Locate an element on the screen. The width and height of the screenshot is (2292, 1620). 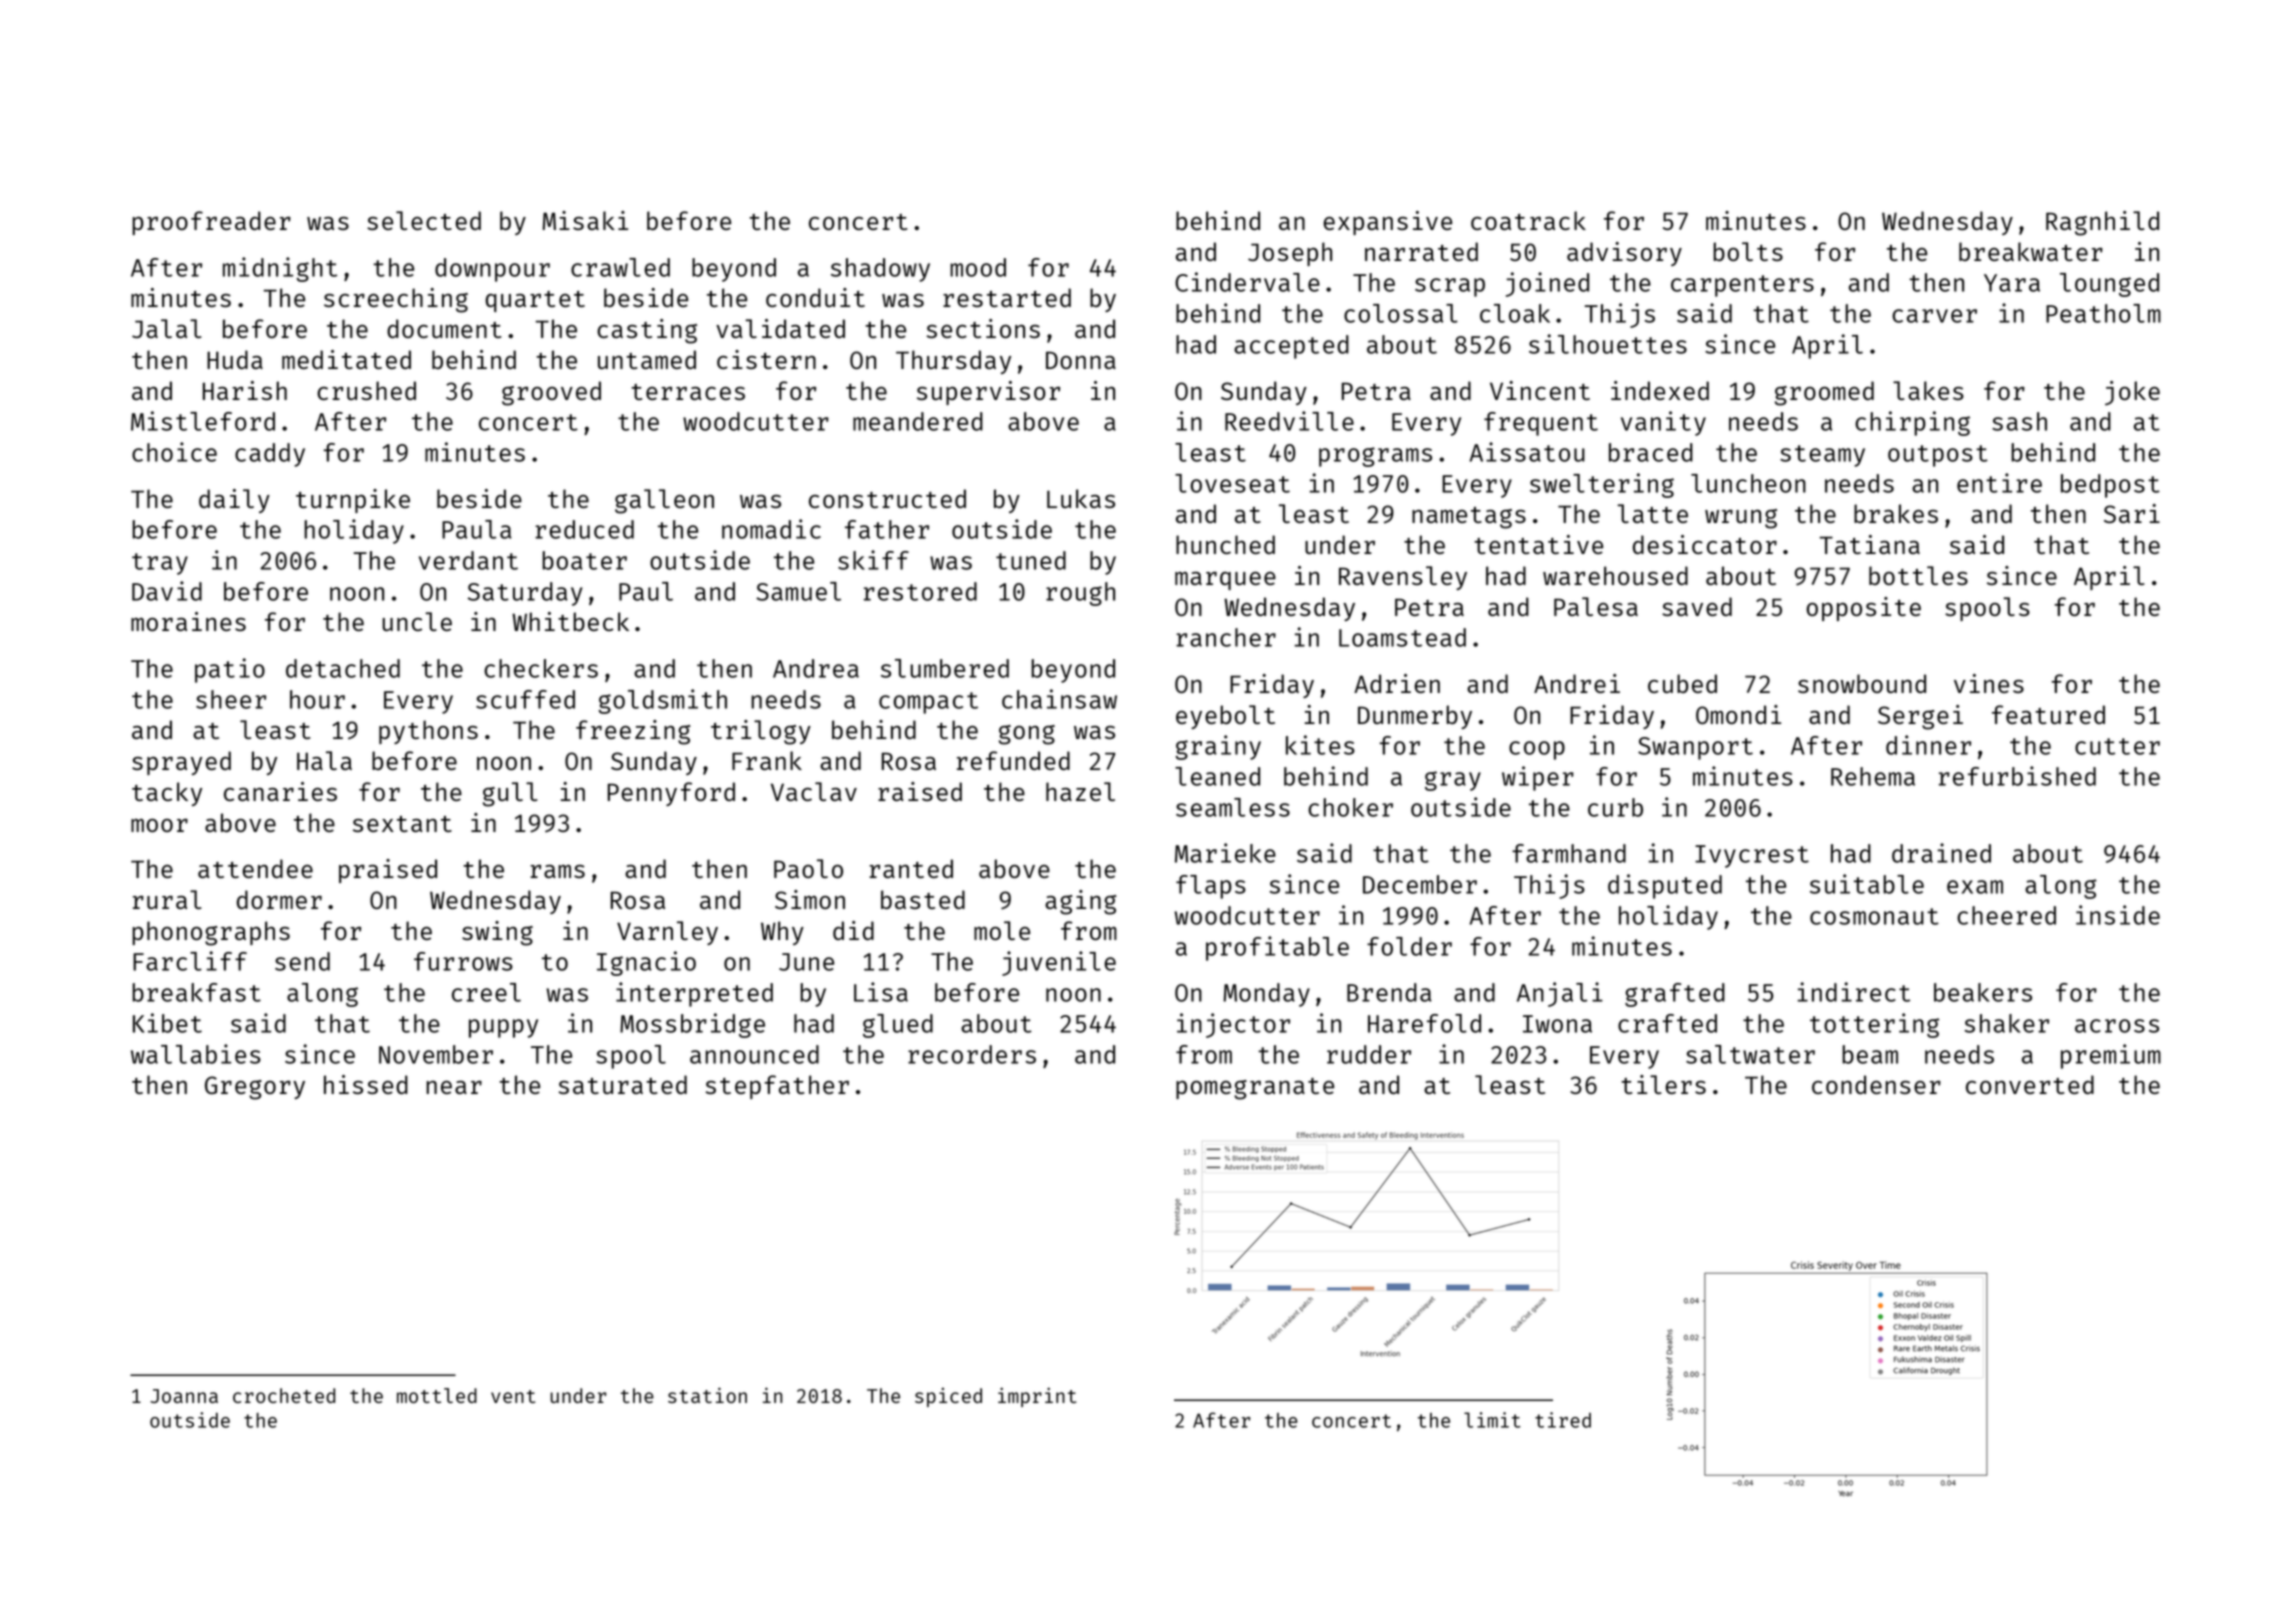
condenser is located at coordinates (1876, 1084).
